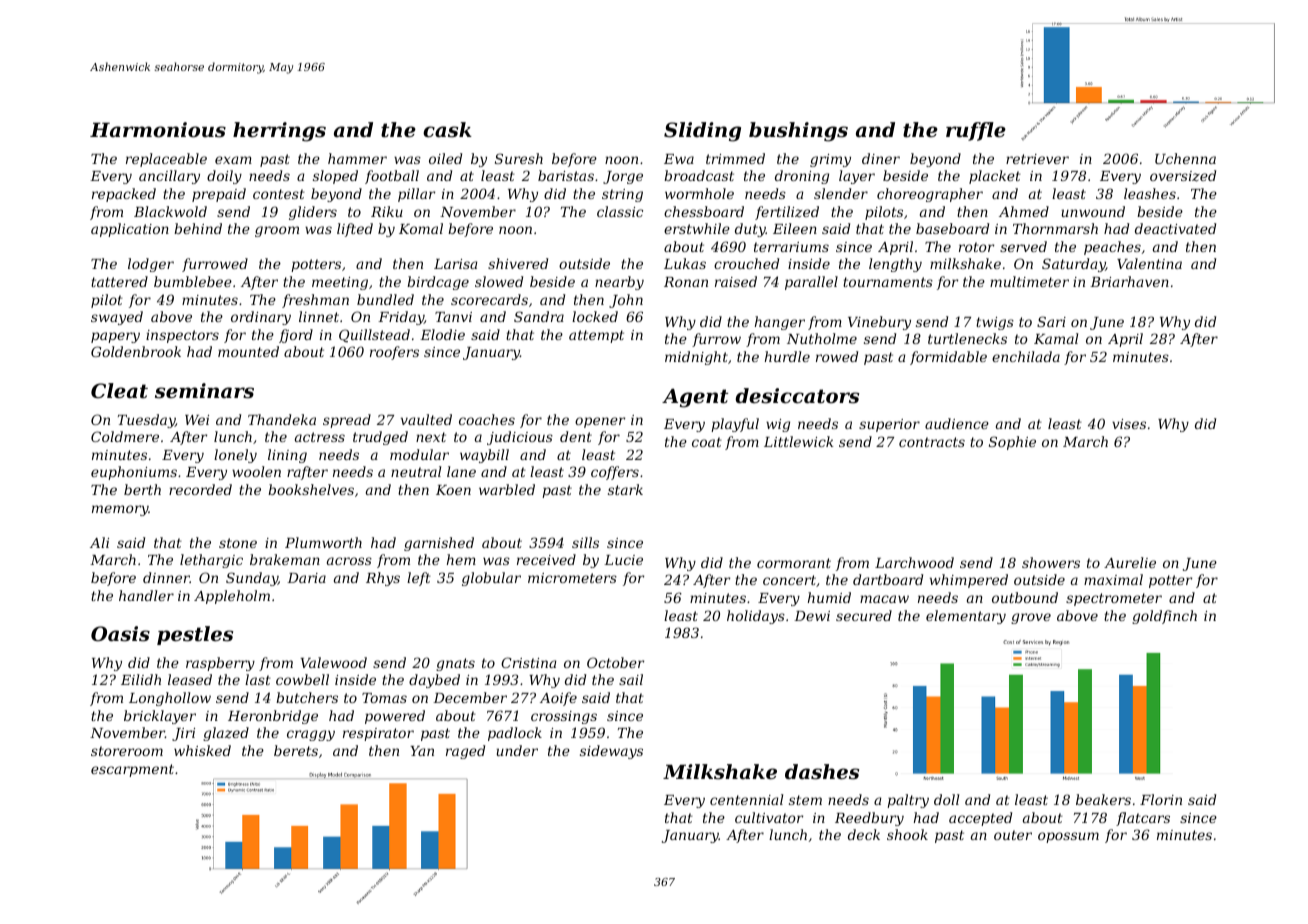 The image size is (1308, 924). I want to click on grove, so click(1031, 618).
